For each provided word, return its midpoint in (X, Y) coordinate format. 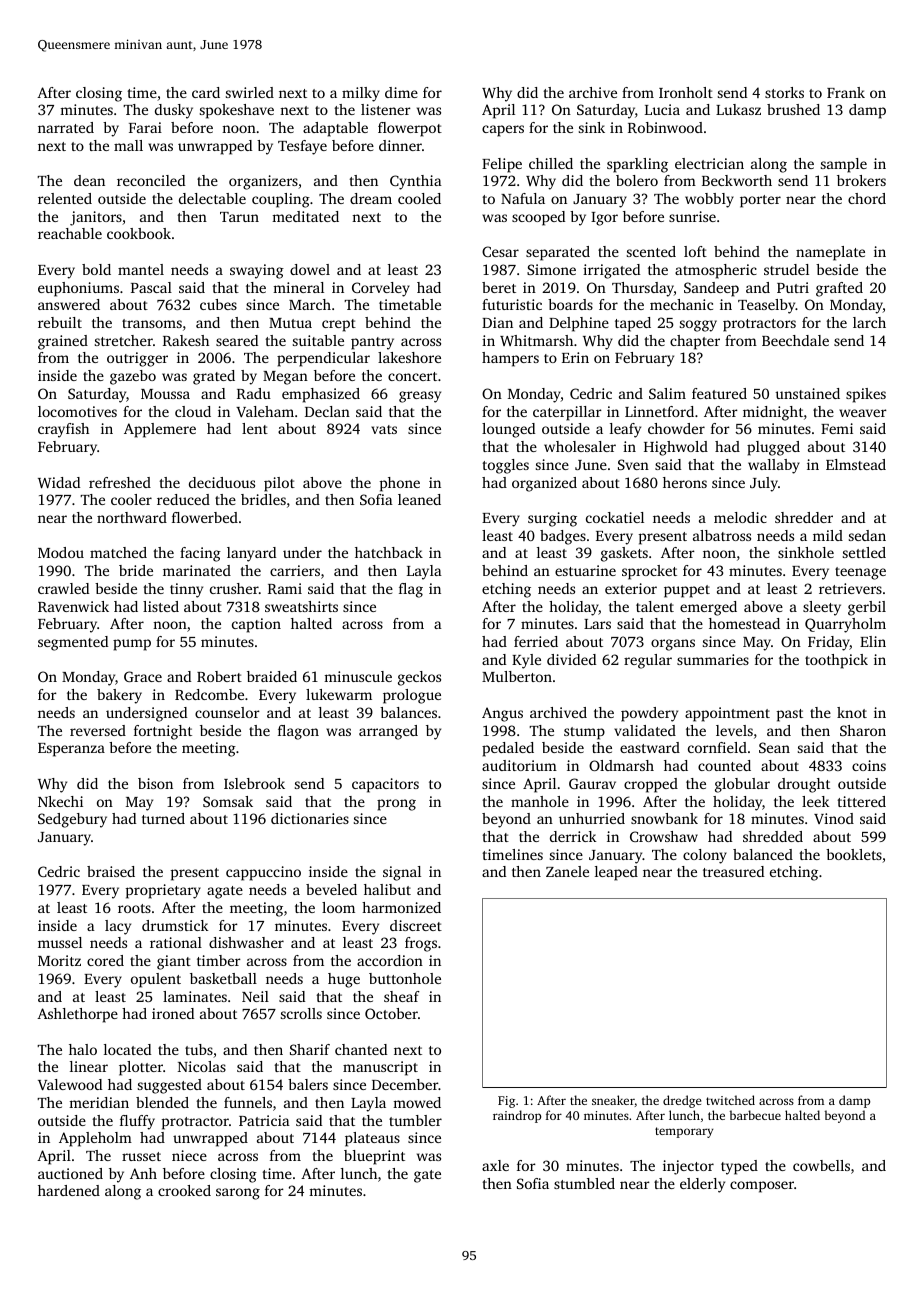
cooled (419, 198)
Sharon (863, 730)
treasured (733, 871)
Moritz (59, 960)
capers (503, 131)
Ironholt (686, 92)
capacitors (385, 785)
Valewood (70, 1084)
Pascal (151, 287)
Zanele (567, 871)
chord (867, 198)
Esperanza (71, 750)
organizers (263, 182)
